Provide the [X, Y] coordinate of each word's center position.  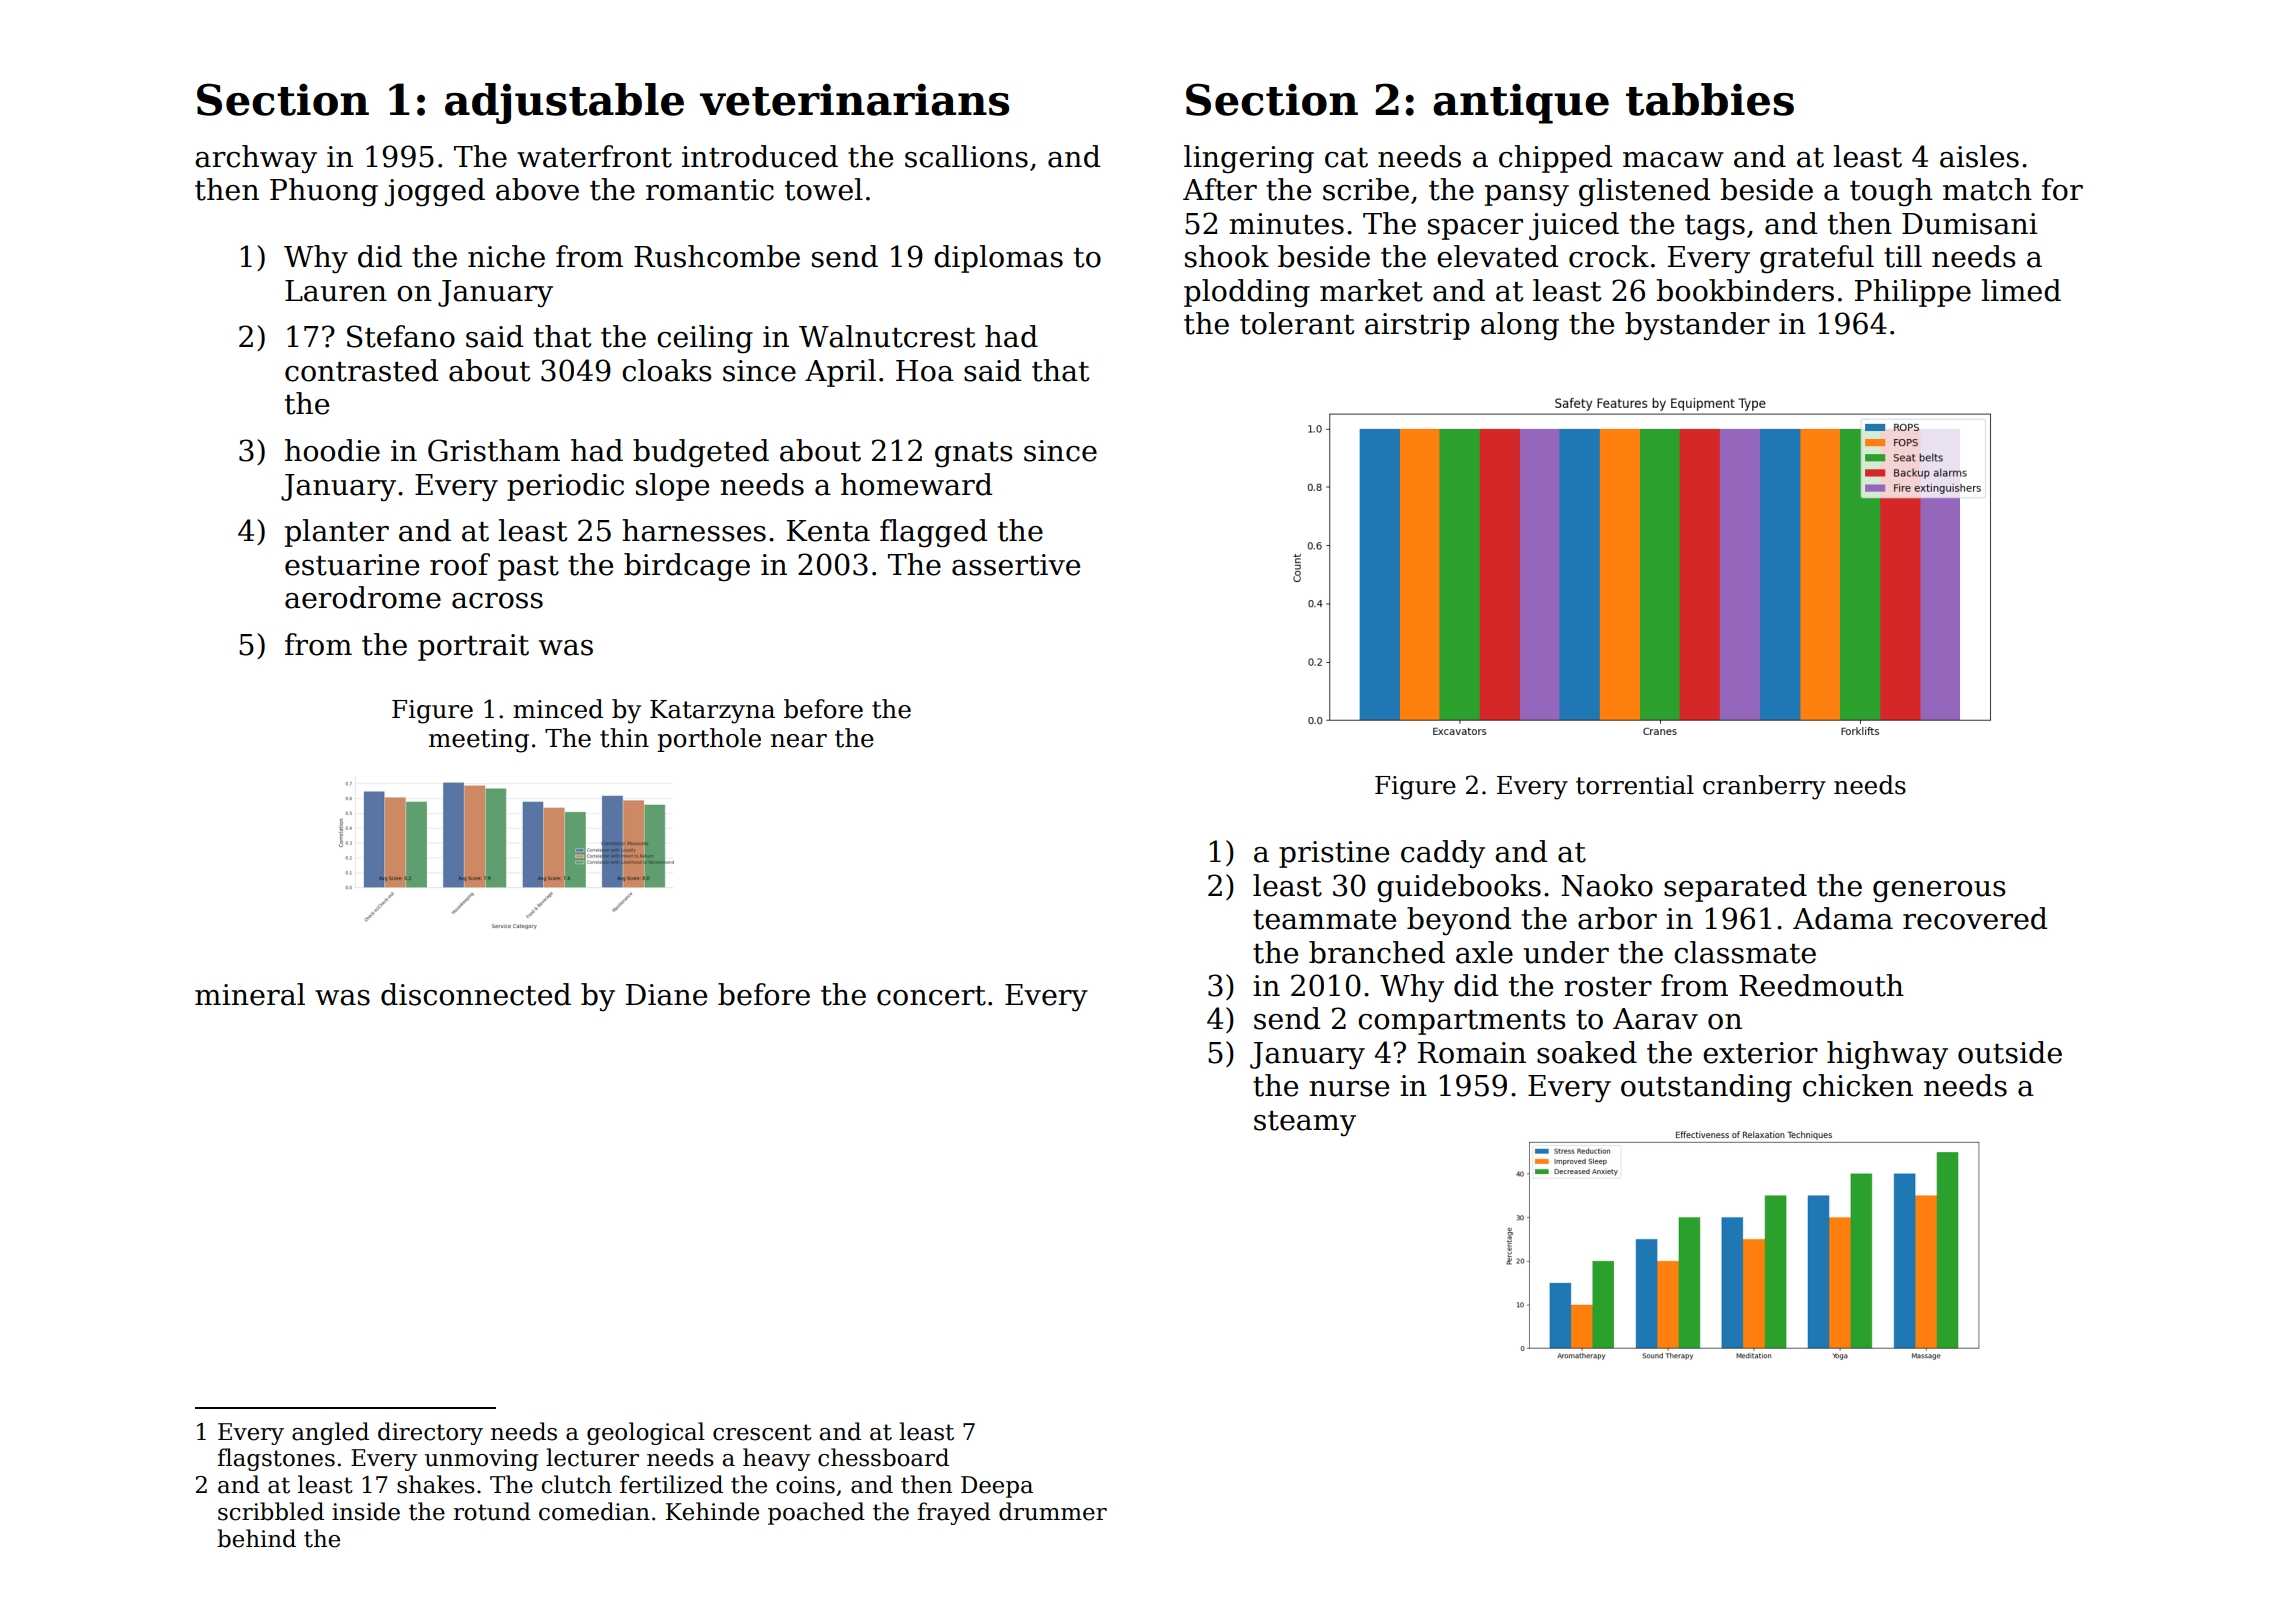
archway [256, 159]
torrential [1635, 785]
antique [1521, 103]
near [799, 741]
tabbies [1710, 99]
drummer [1053, 1511]
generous [1939, 892]
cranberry [1764, 787]
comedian [594, 1511]
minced [558, 709]
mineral [250, 994]
